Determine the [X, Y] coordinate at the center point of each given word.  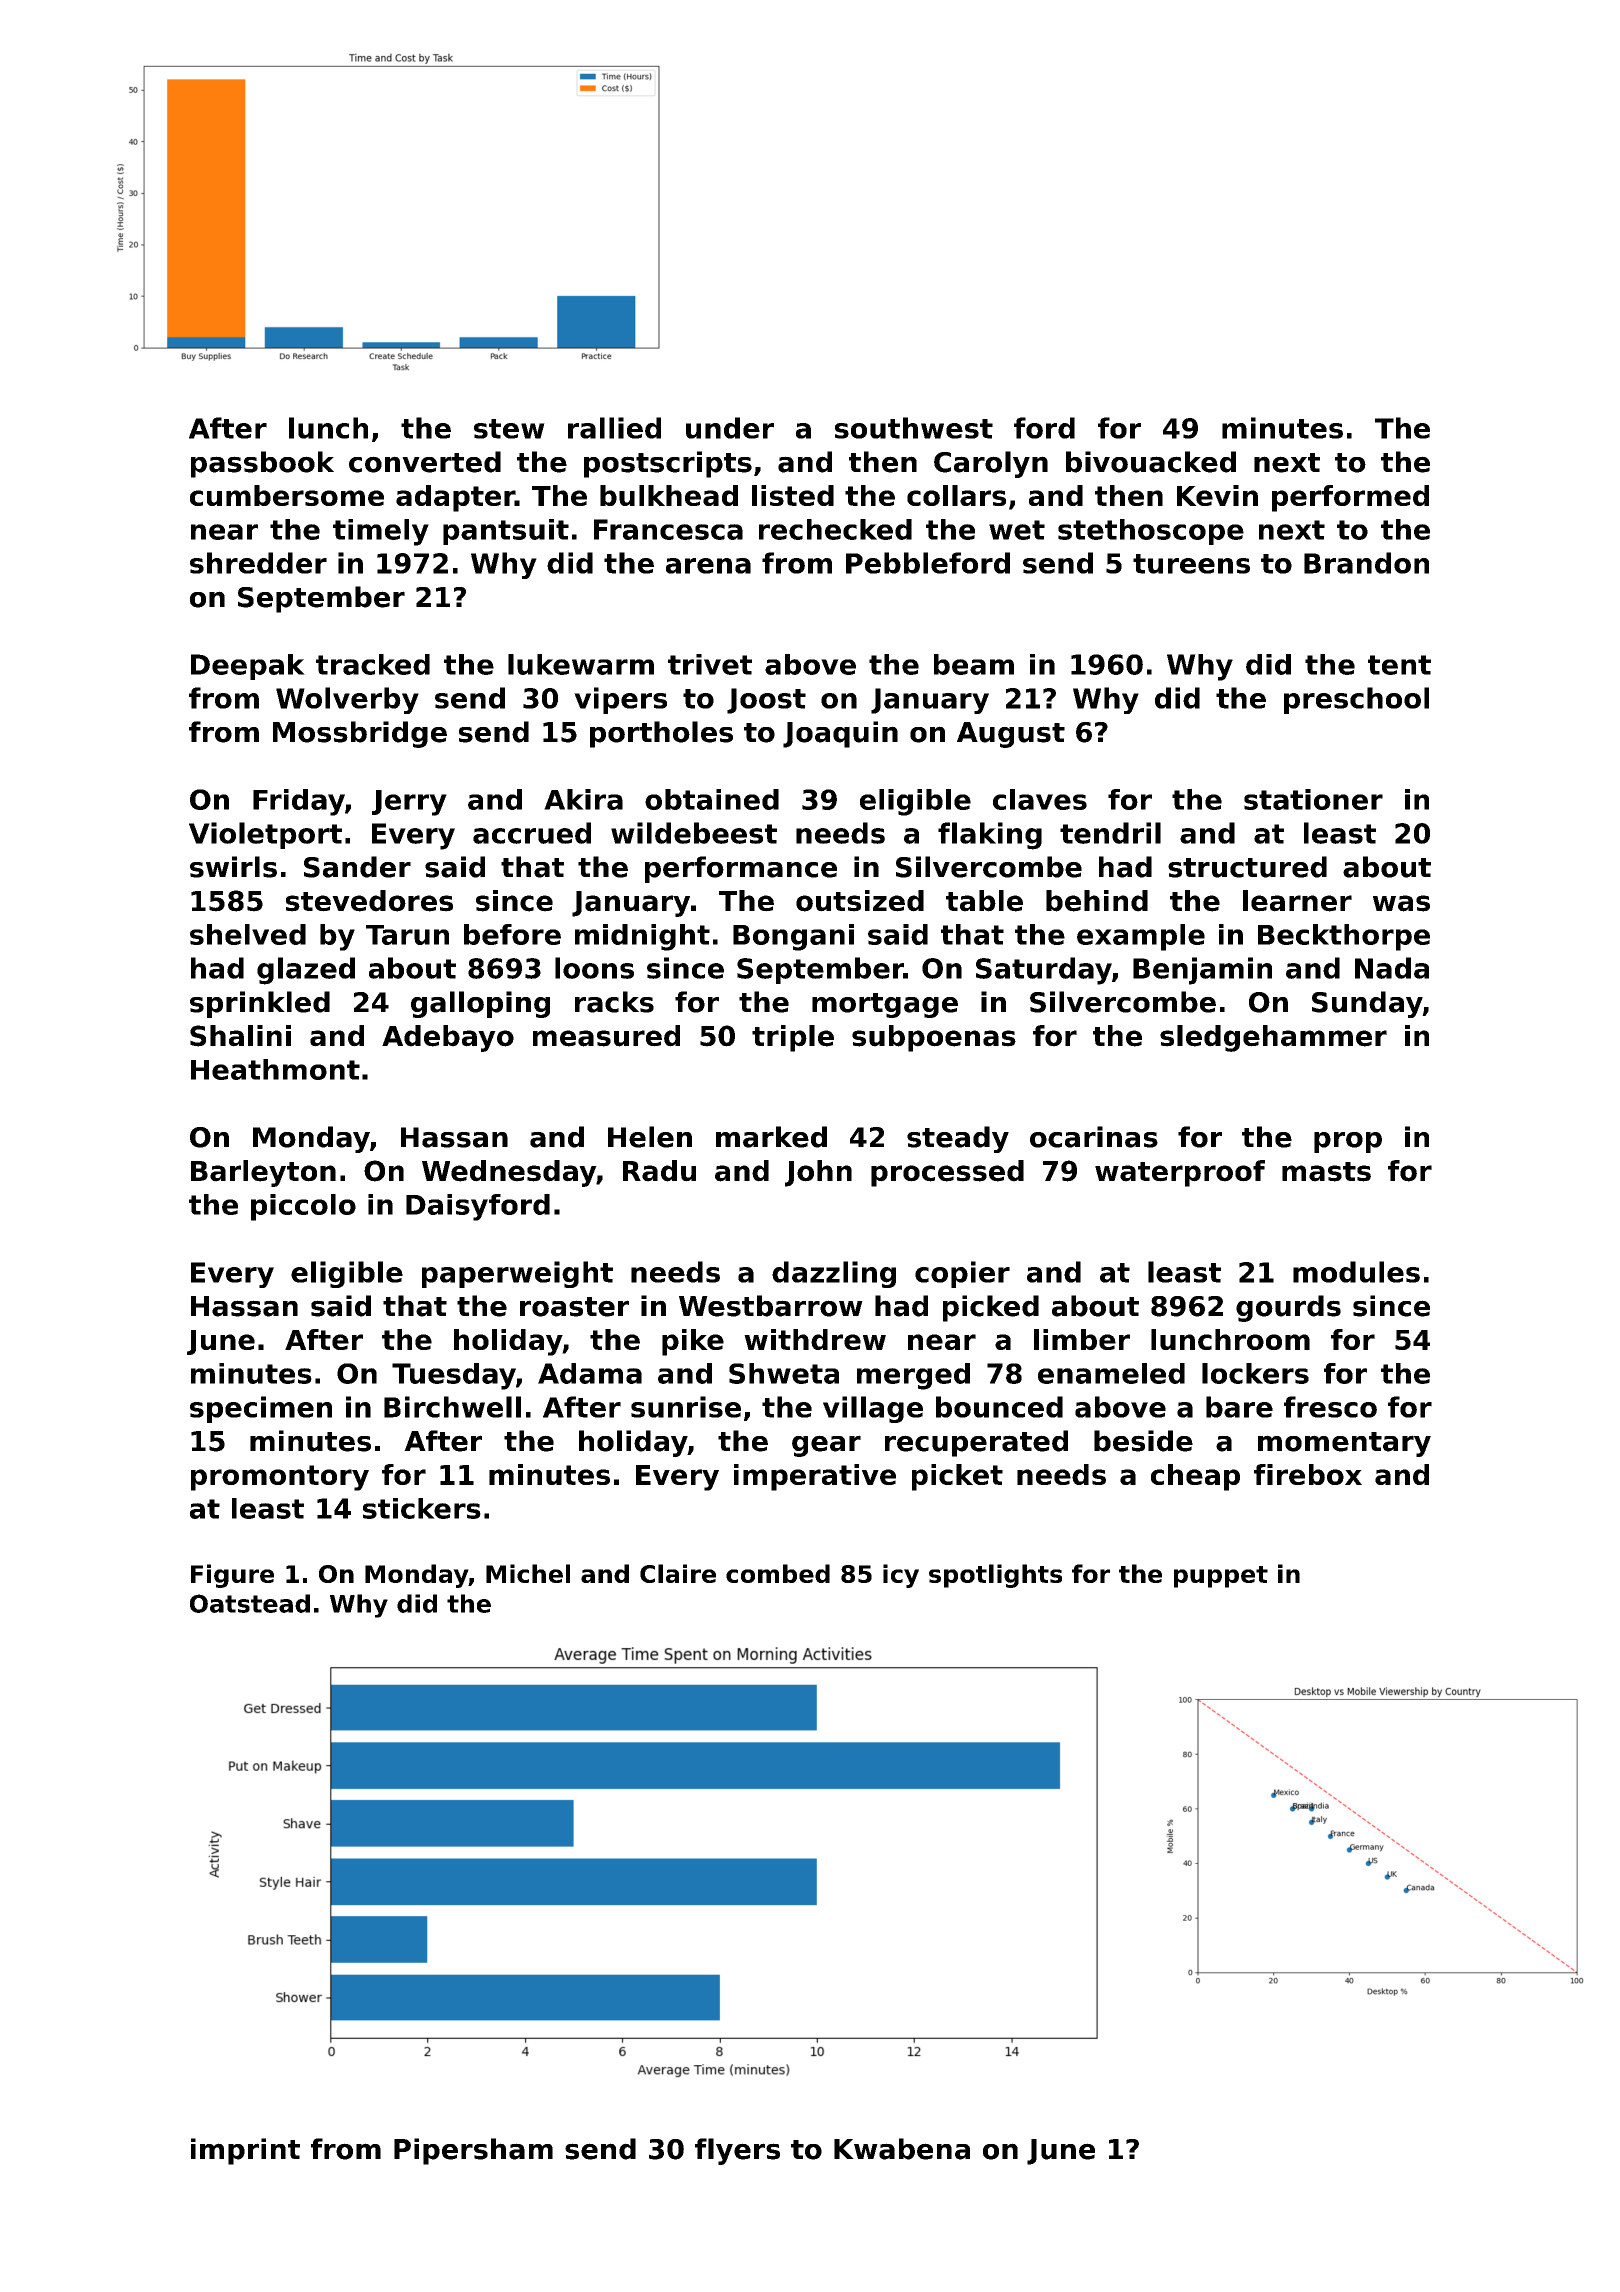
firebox [1308, 1474]
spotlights [995, 1576]
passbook [262, 464]
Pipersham [473, 2151]
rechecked [835, 529]
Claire [678, 1573]
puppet [1221, 1577]
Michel [528, 1573]
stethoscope [1151, 532]
